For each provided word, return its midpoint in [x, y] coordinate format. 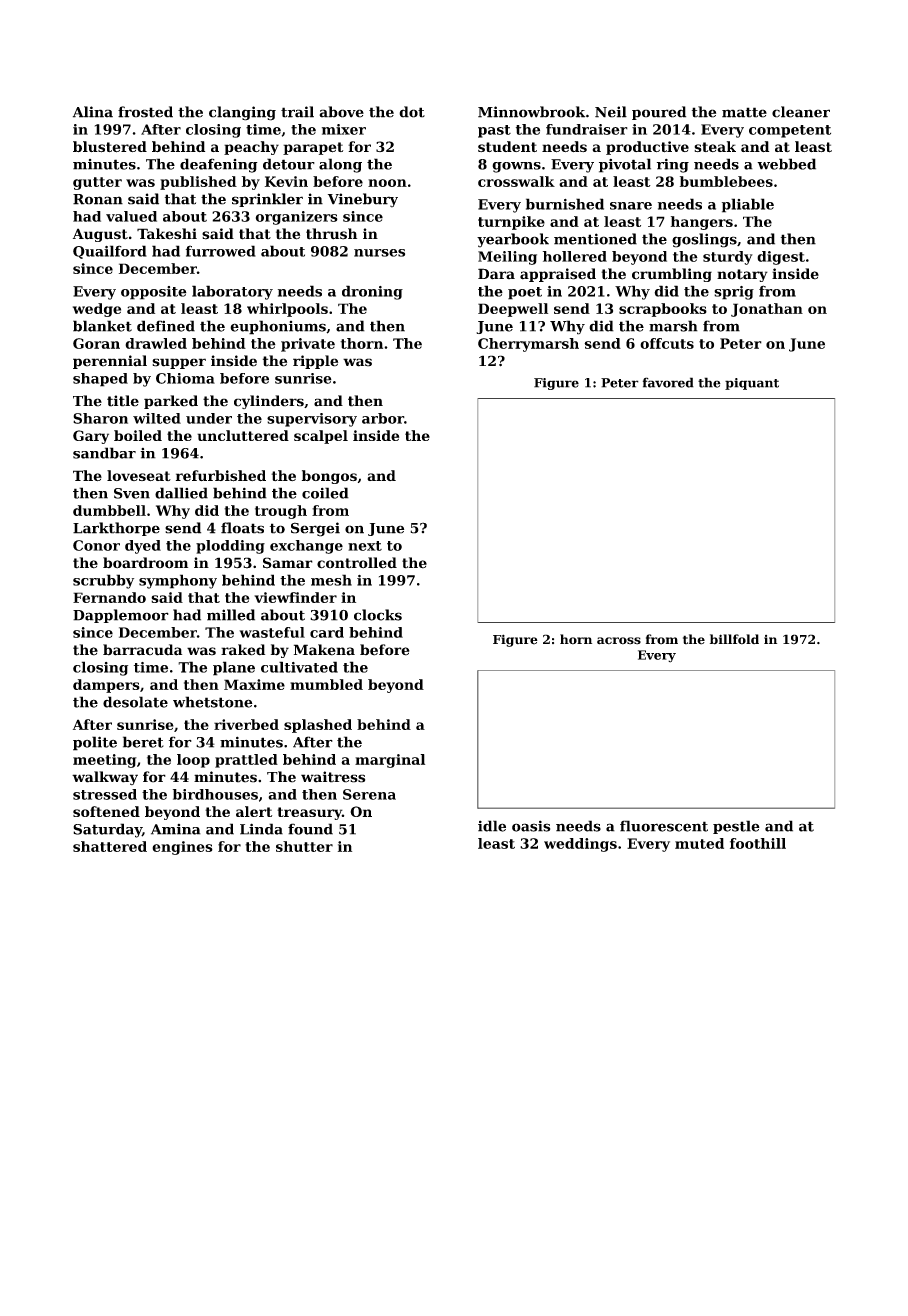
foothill [758, 843]
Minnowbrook [531, 112]
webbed [786, 164]
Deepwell [513, 310]
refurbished [221, 476]
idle [492, 826]
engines [182, 848]
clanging [242, 113]
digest [781, 258]
